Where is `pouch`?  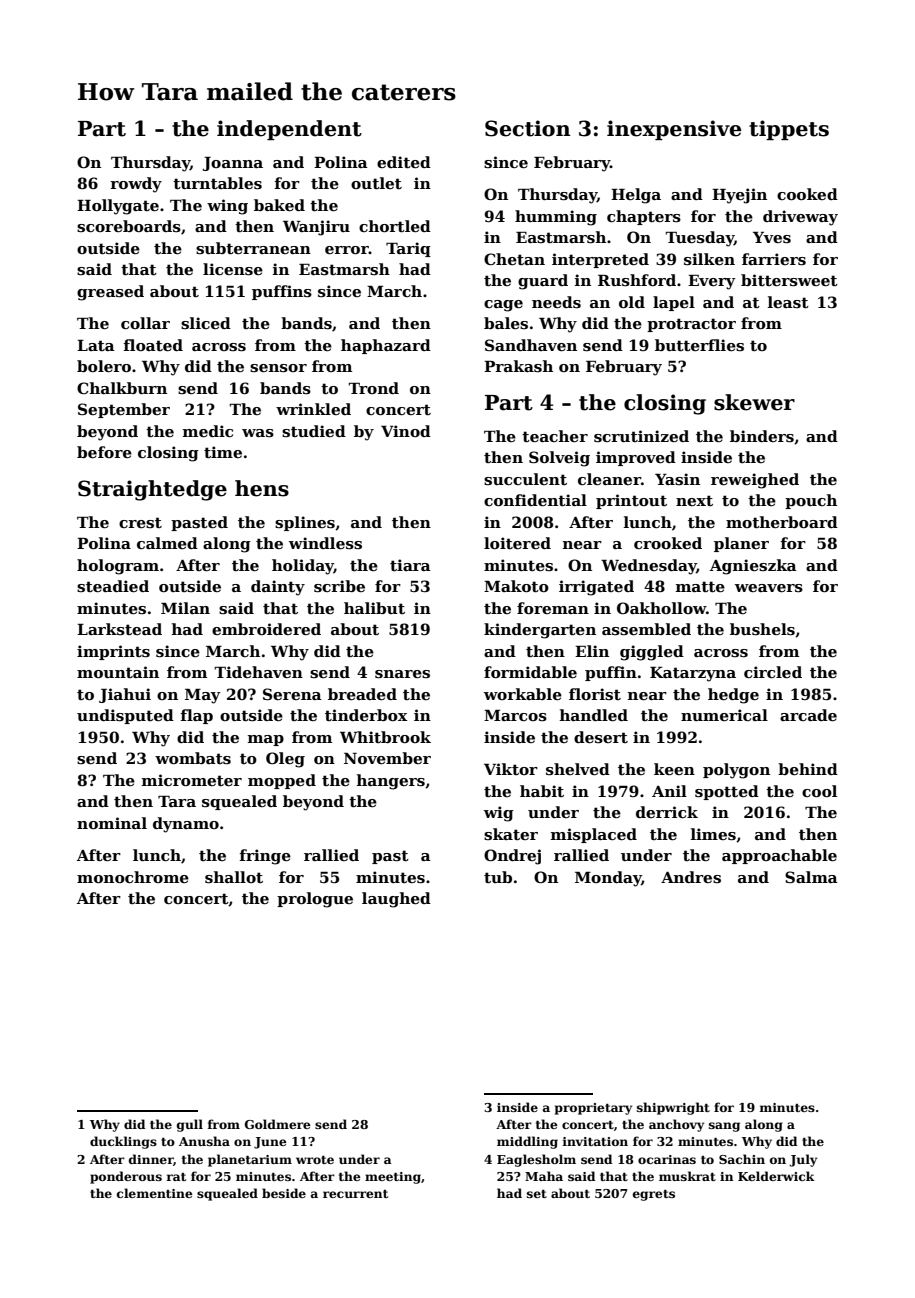 pouch is located at coordinates (811, 501).
